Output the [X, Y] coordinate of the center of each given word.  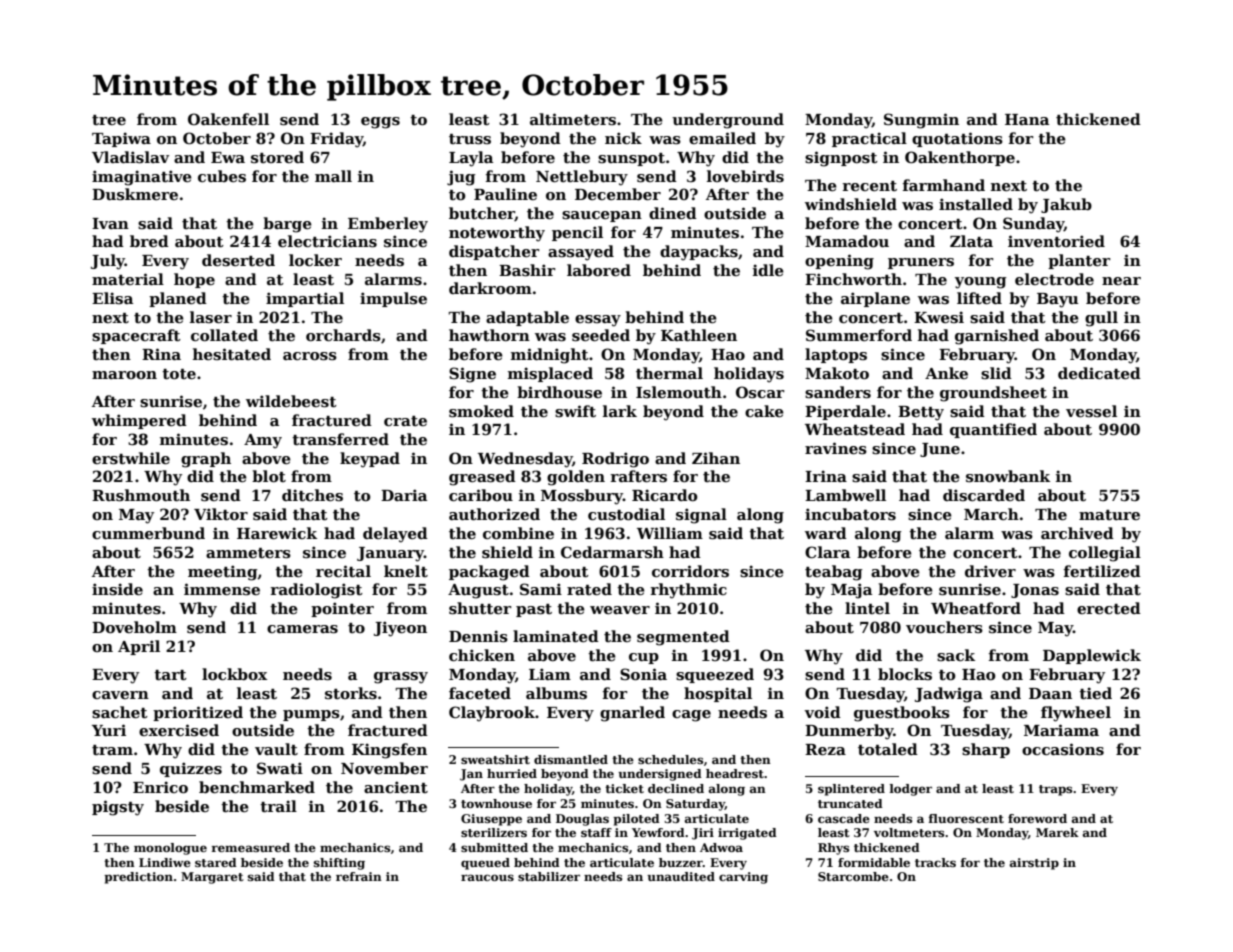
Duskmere [135, 194]
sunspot [631, 159]
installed [976, 204]
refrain [359, 876]
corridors [690, 571]
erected [1109, 608]
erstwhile [131, 458]
